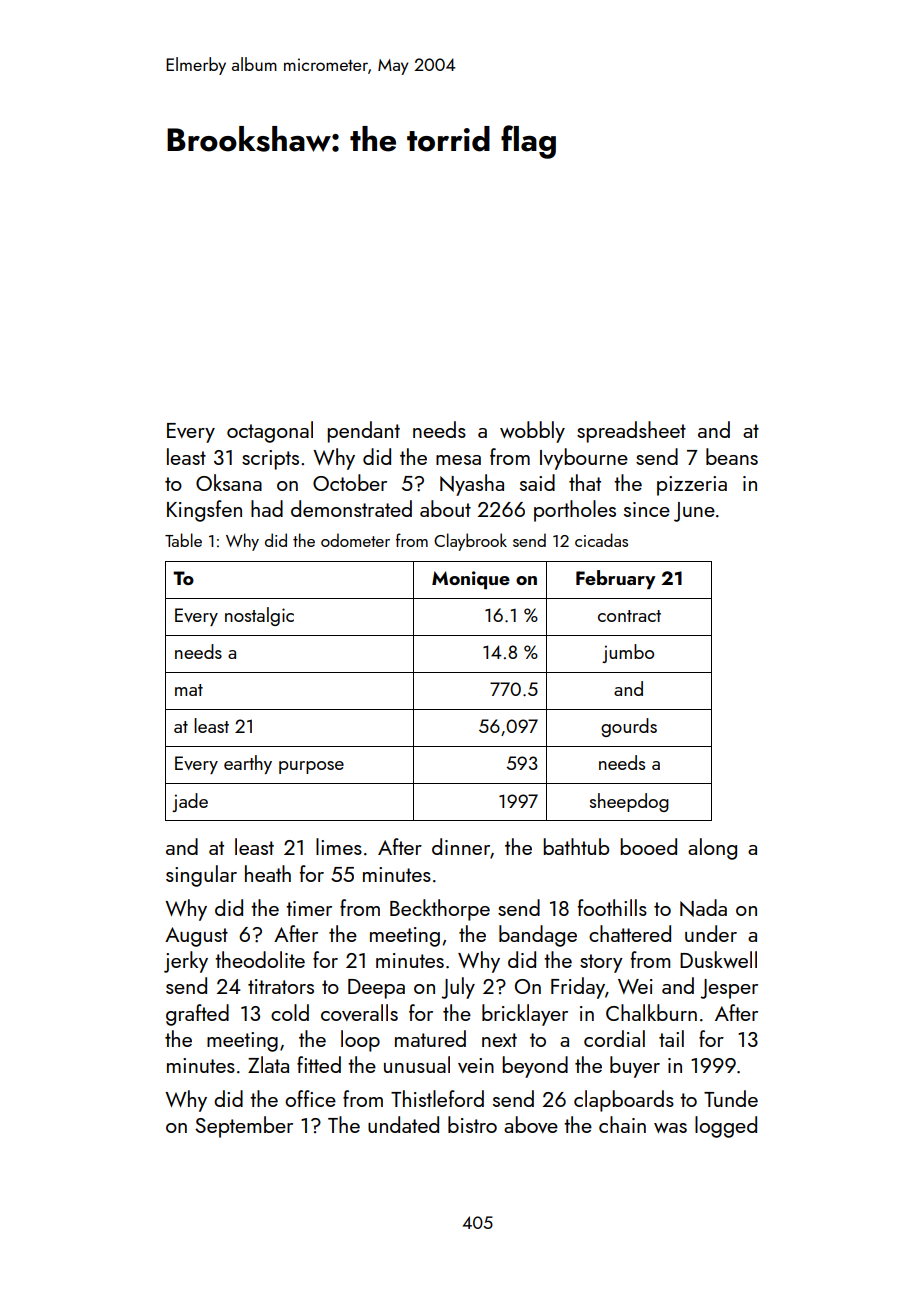 Image resolution: width=924 pixels, height=1311 pixels. Describe the element at coordinates (532, 432) in the screenshot. I see `wobbly` at that location.
